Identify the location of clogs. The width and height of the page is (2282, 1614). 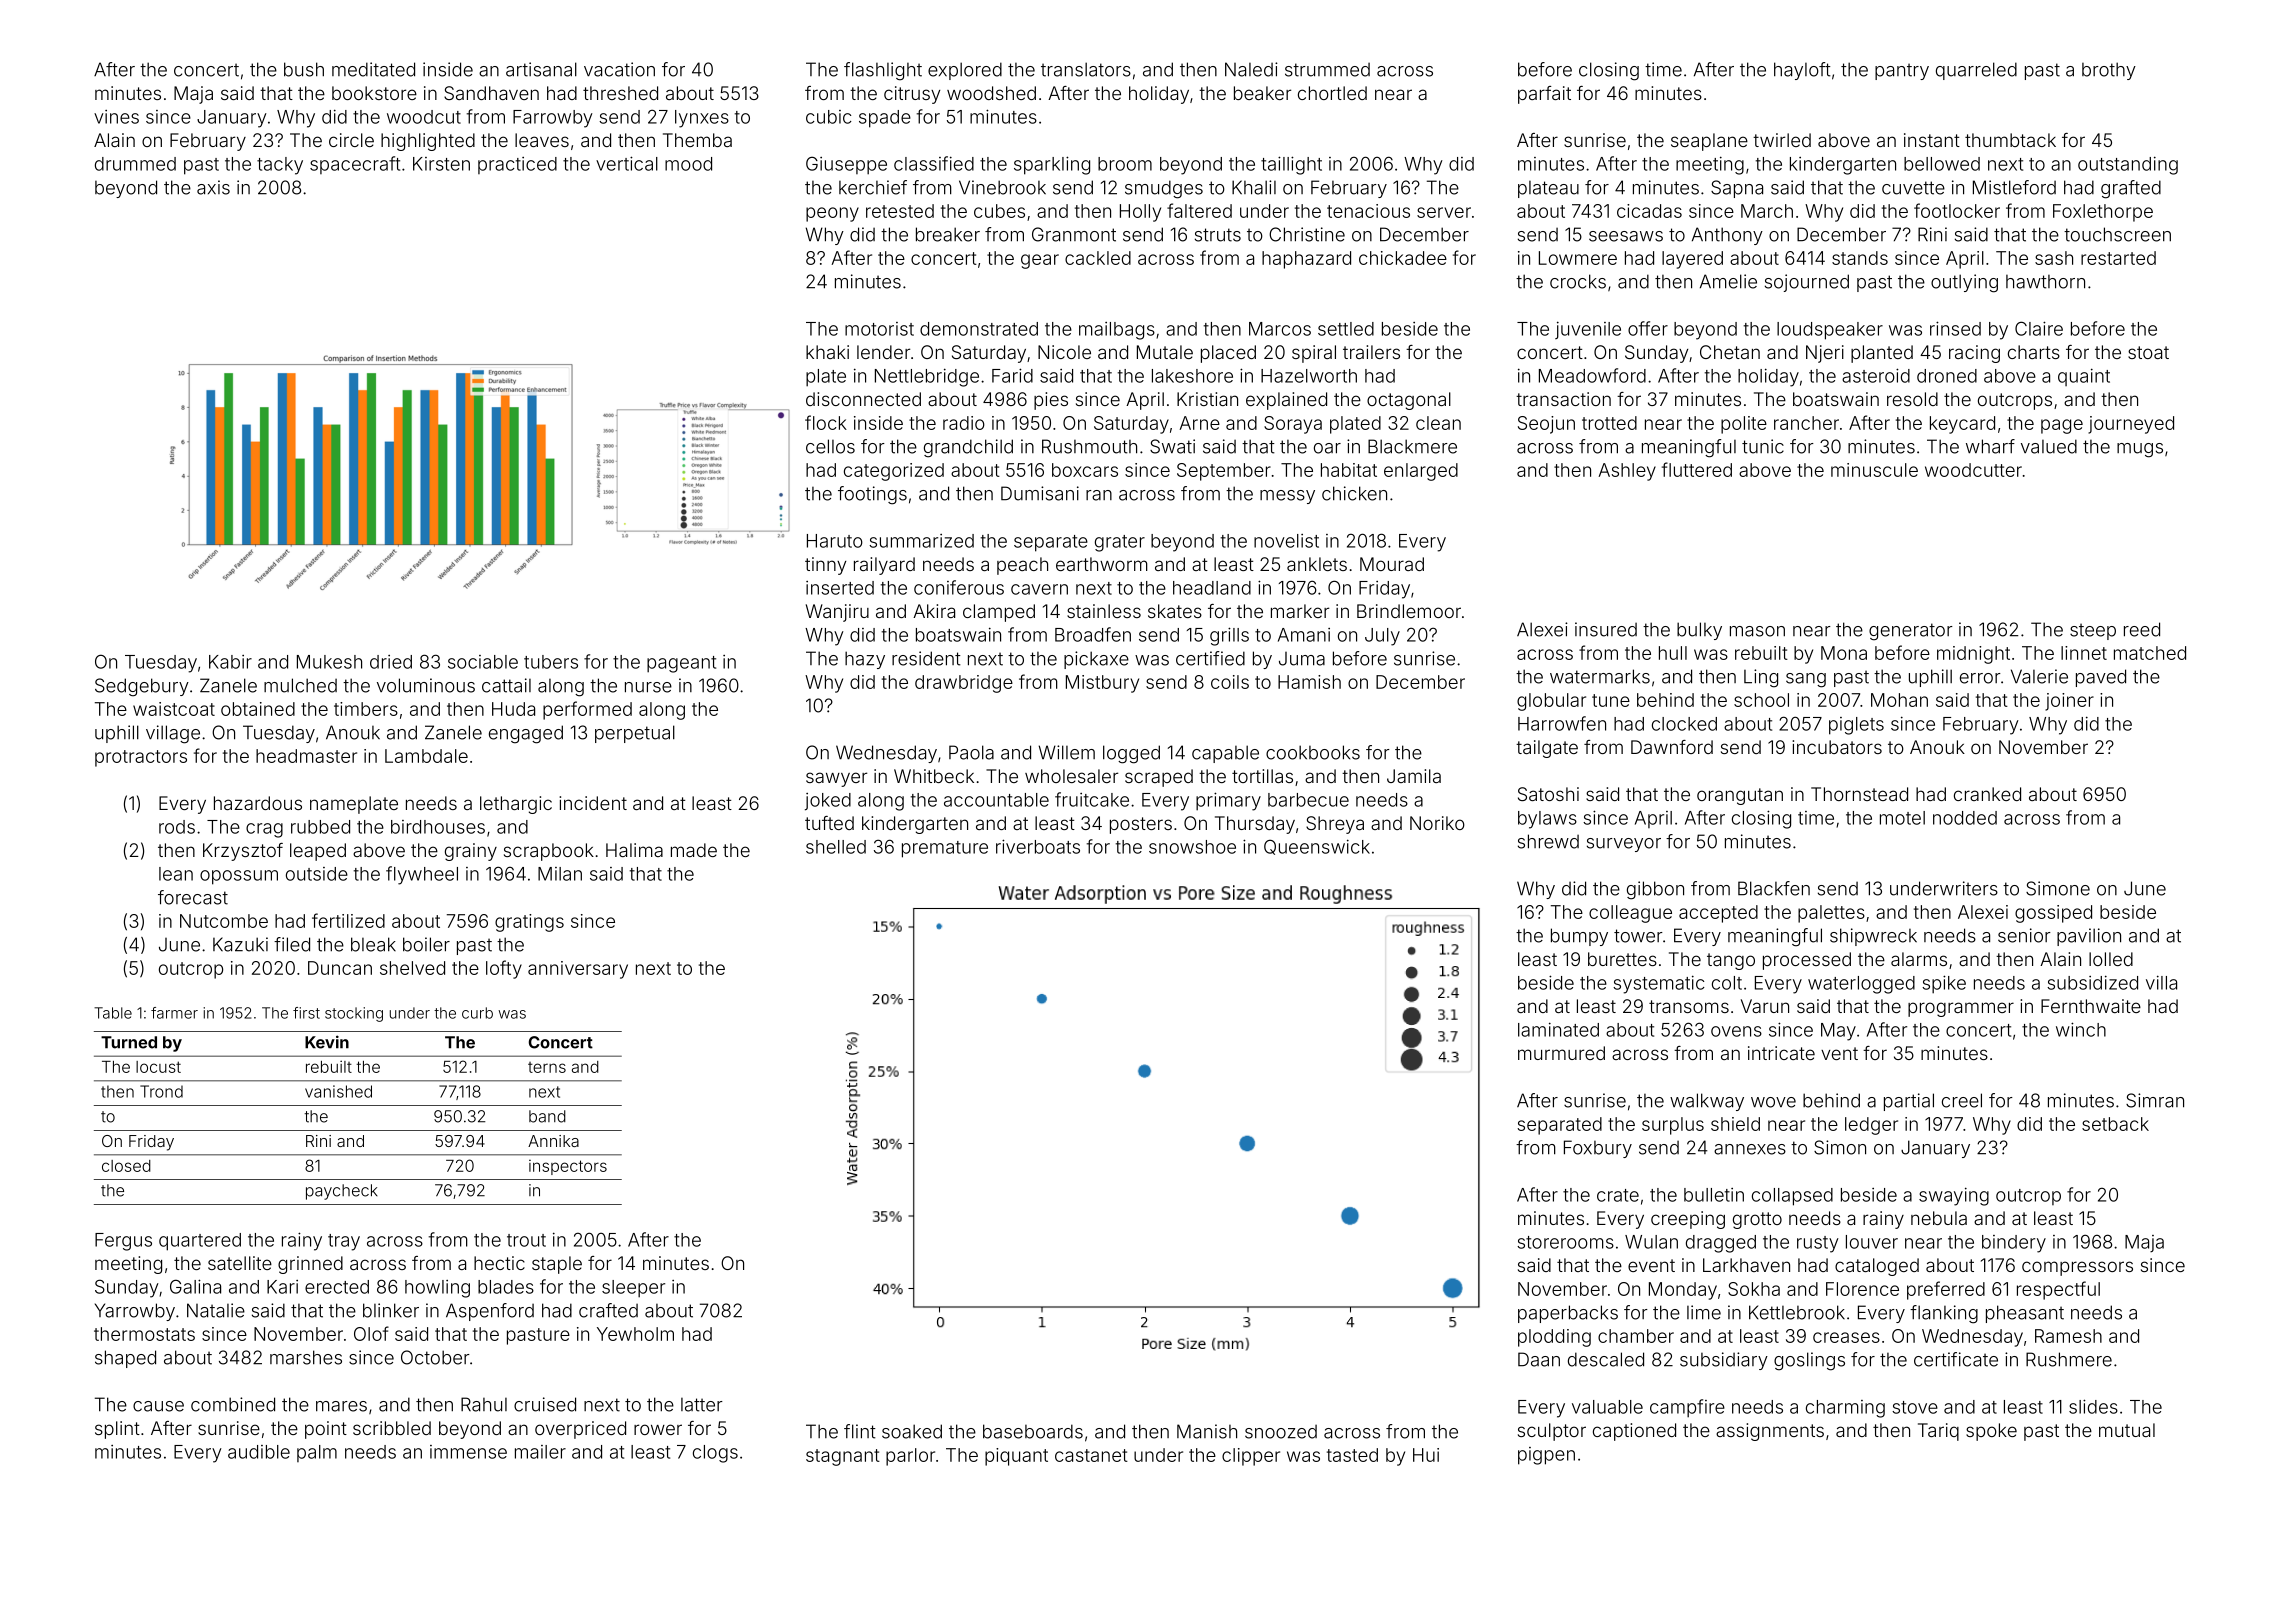
(715, 1454).
